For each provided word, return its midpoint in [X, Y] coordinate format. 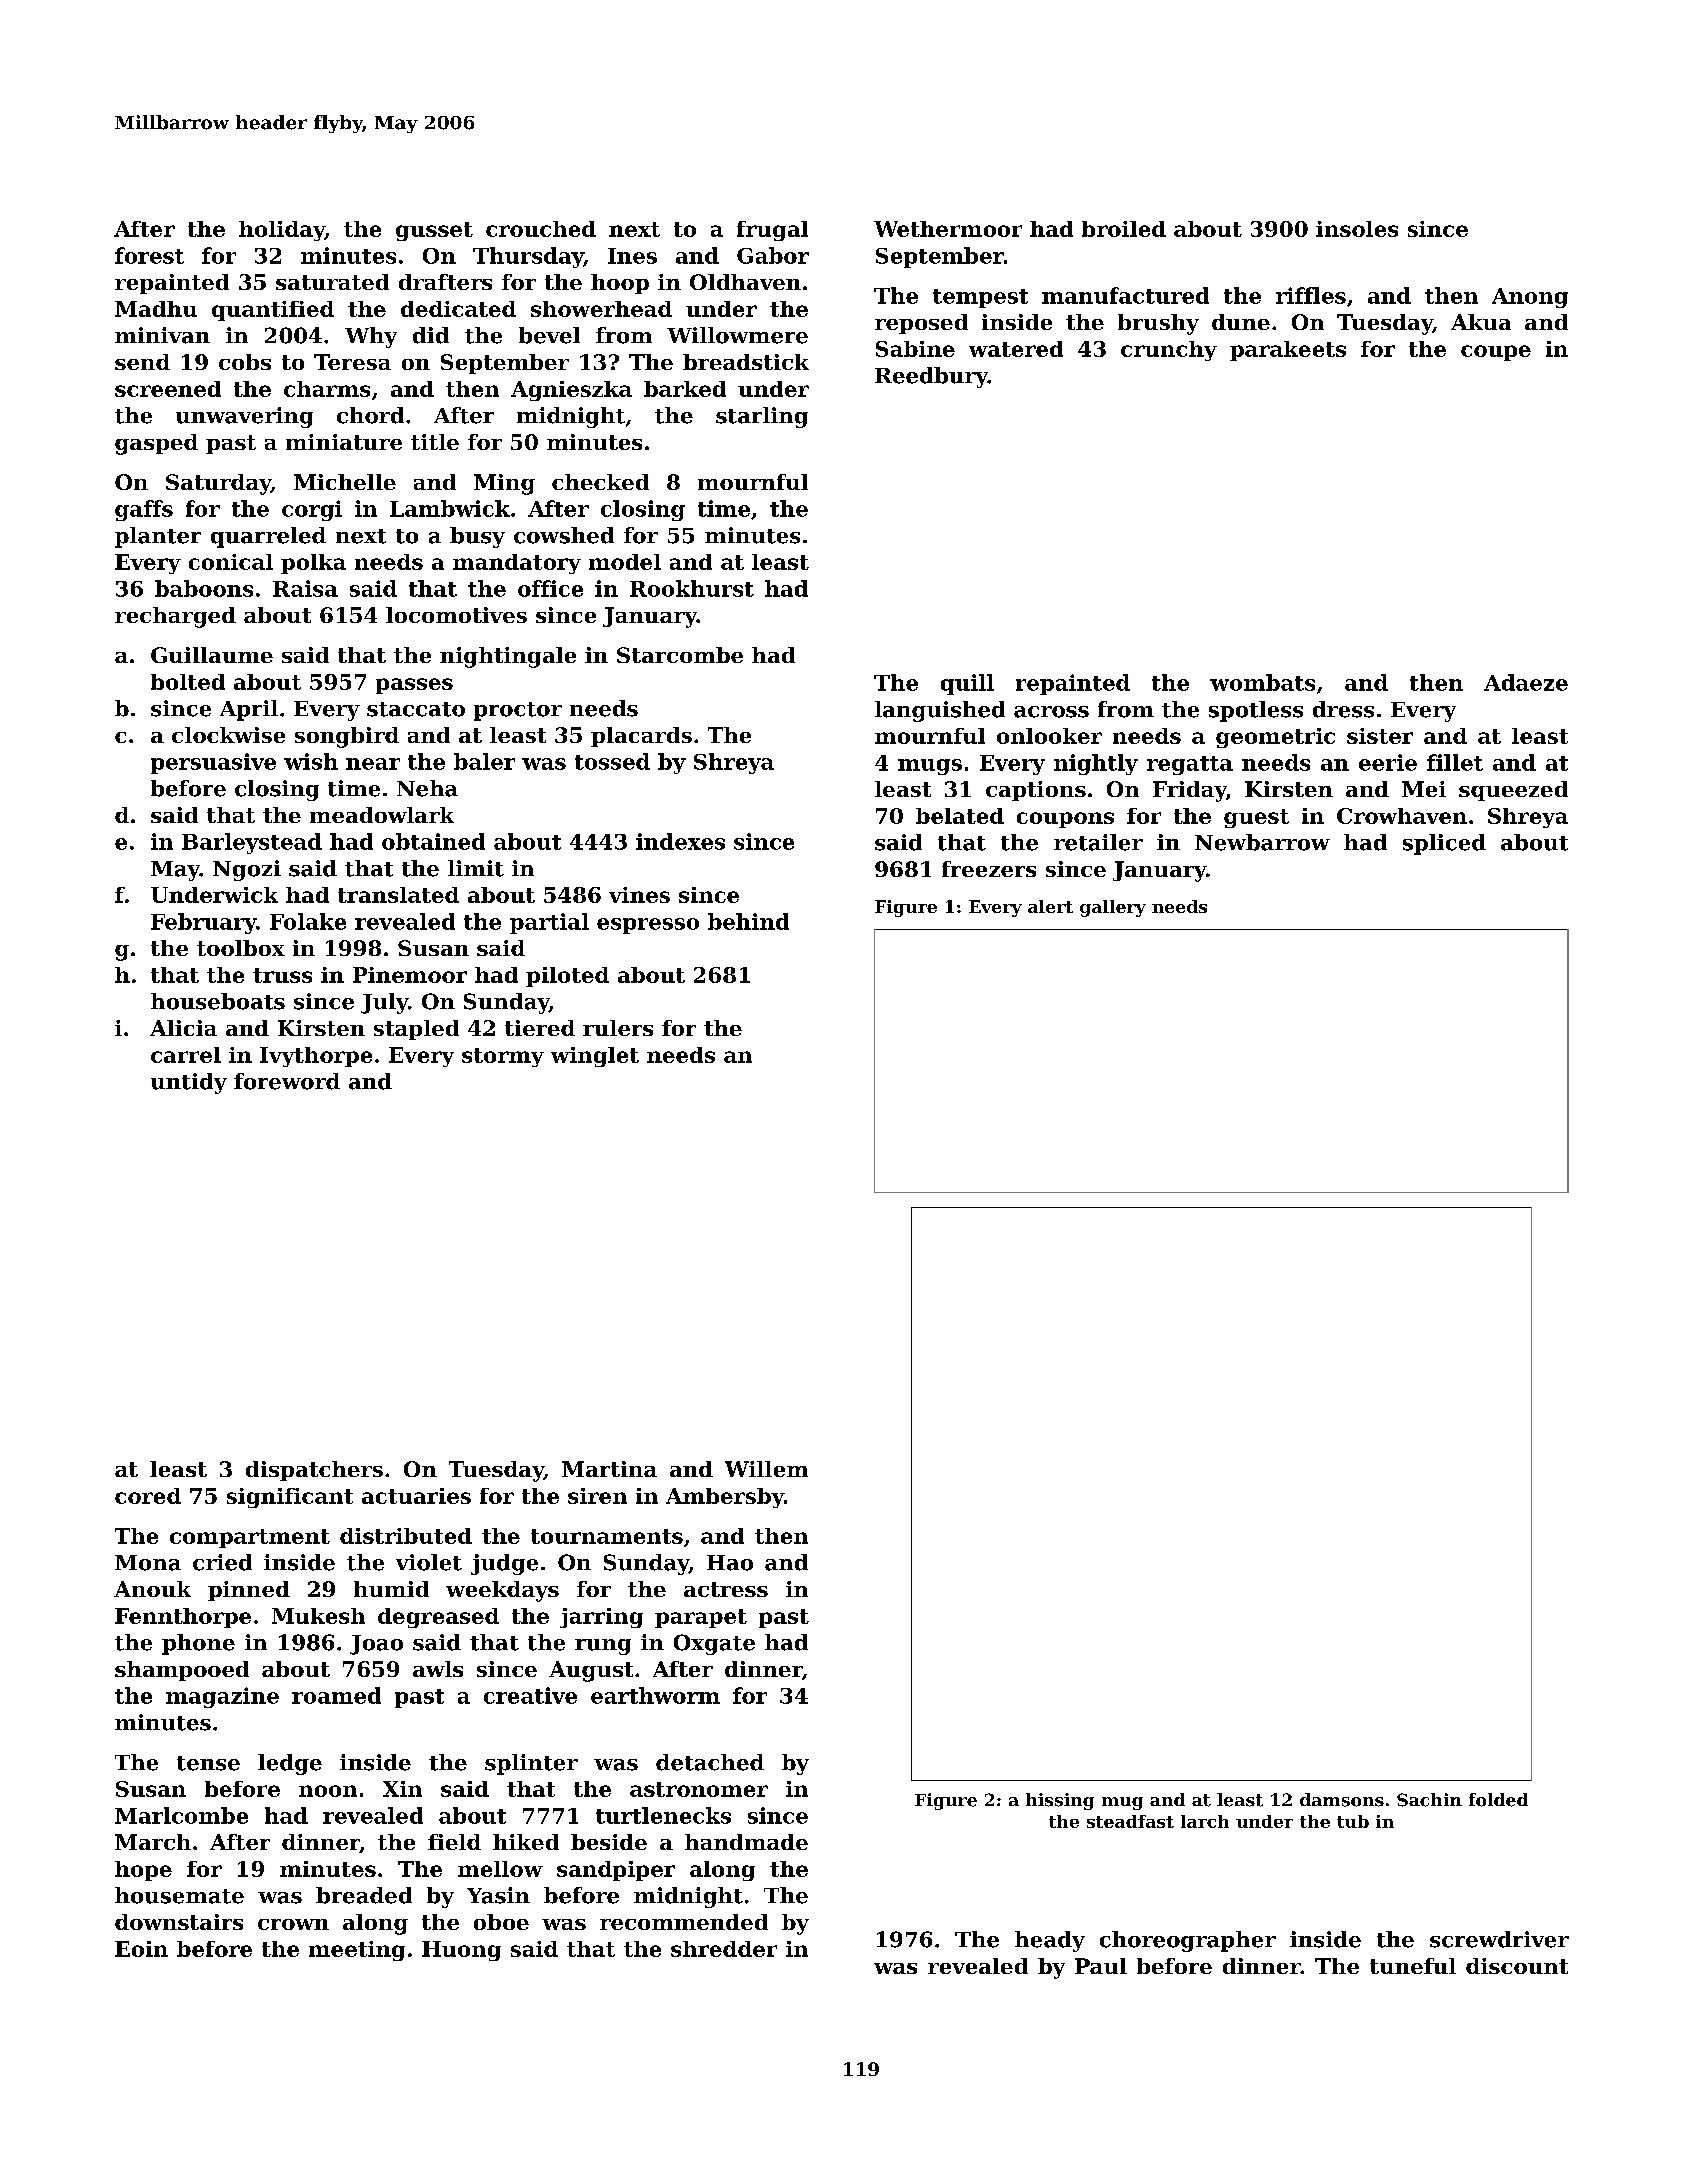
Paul [1101, 1966]
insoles [1357, 229]
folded [1498, 1800]
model [625, 562]
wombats [1262, 682]
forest [149, 255]
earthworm [655, 1695]
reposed [921, 324]
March [153, 1842]
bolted [188, 682]
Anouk [152, 1589]
